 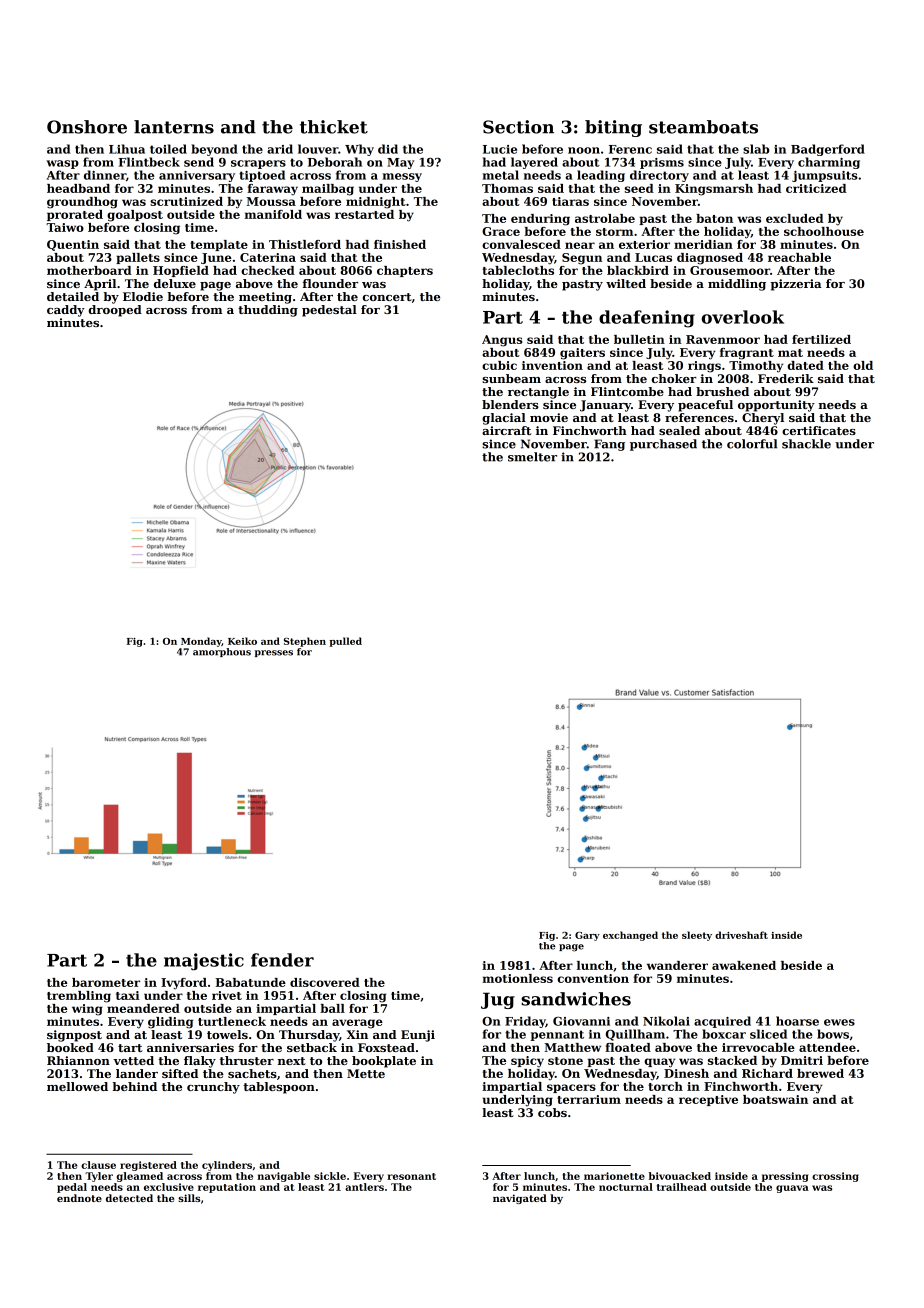 I want to click on crossing, so click(x=835, y=1177).
